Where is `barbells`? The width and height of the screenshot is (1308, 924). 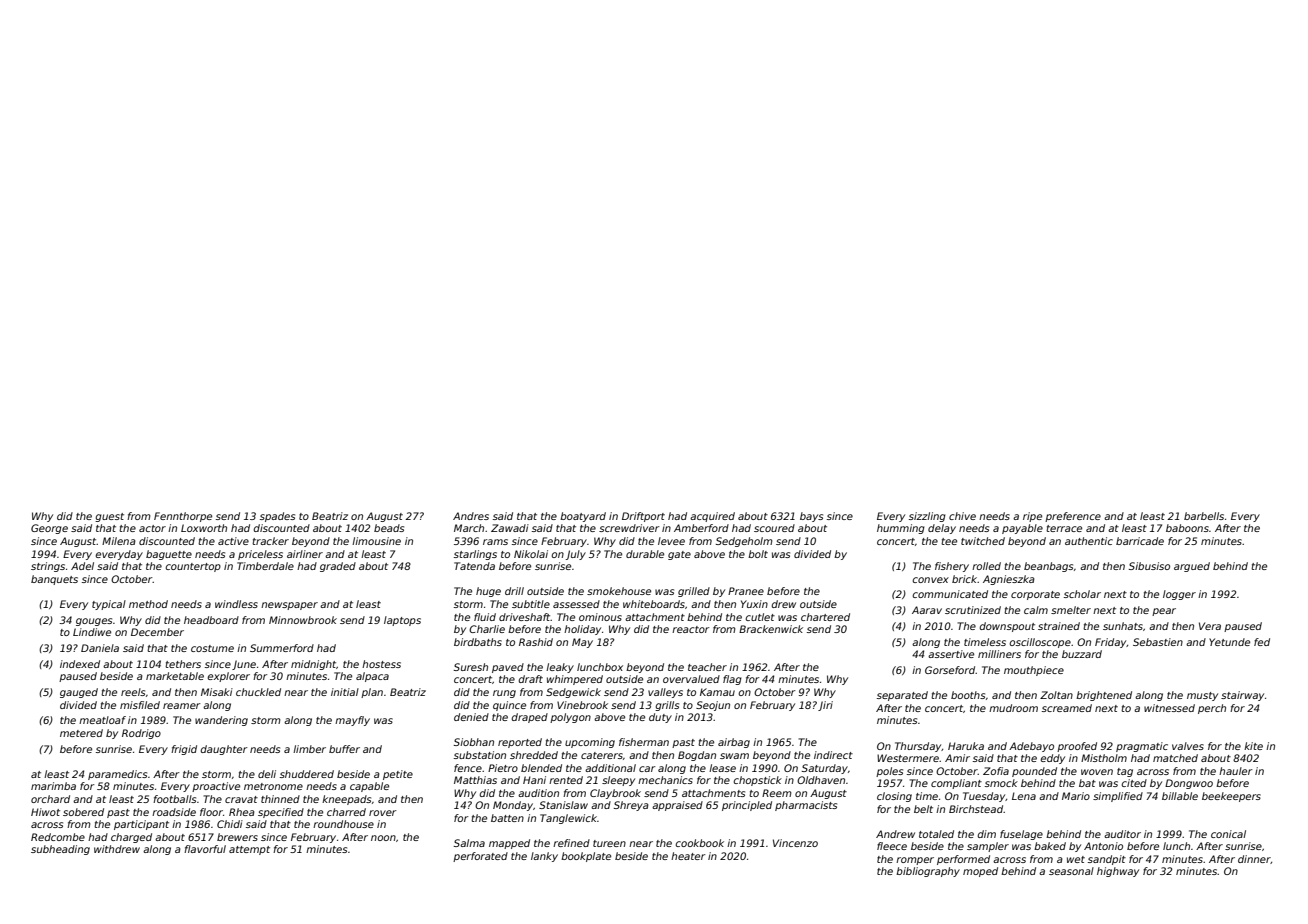 barbells is located at coordinates (1204, 516).
